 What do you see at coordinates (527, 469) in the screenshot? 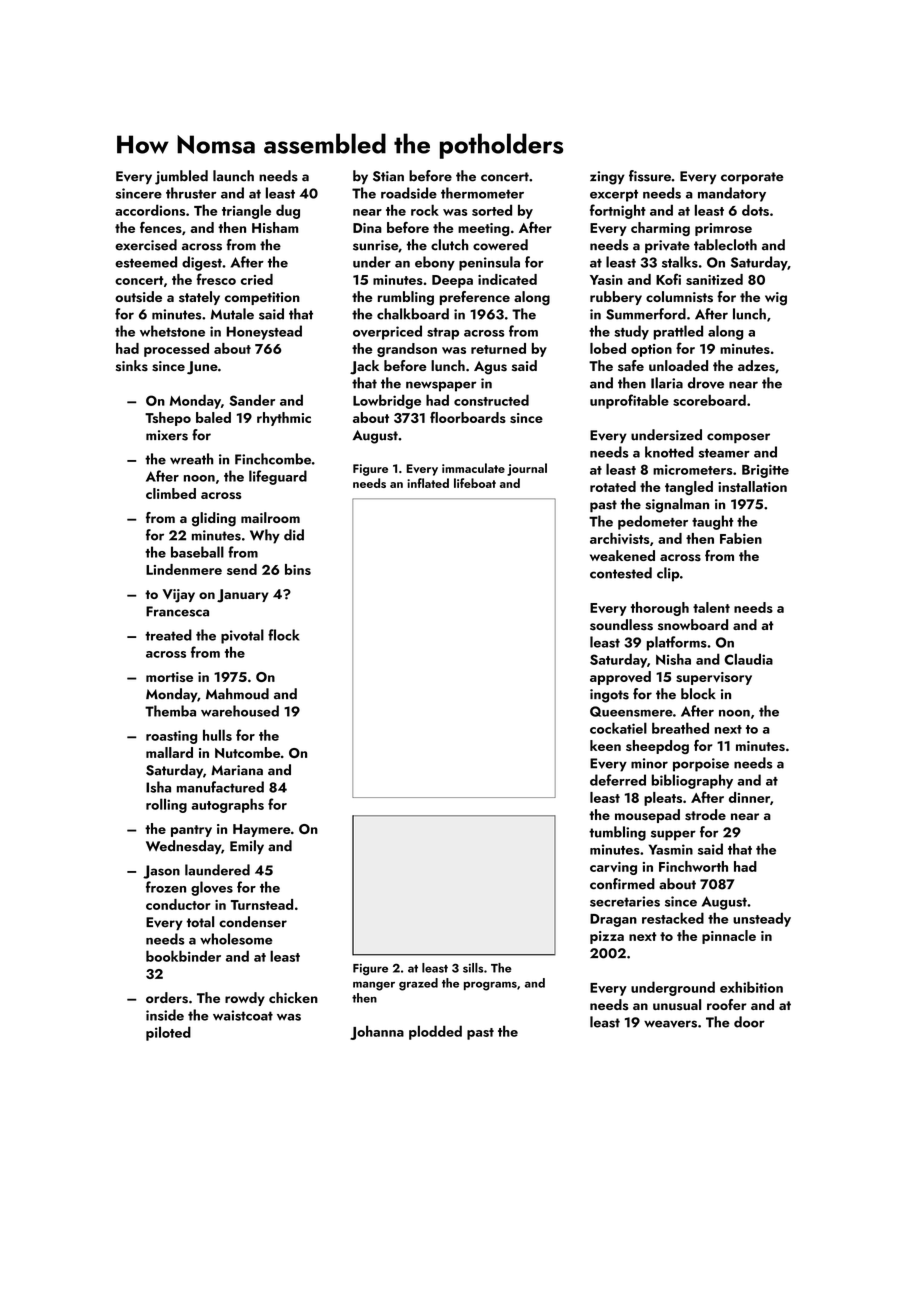
I see `journal` at bounding box center [527, 469].
